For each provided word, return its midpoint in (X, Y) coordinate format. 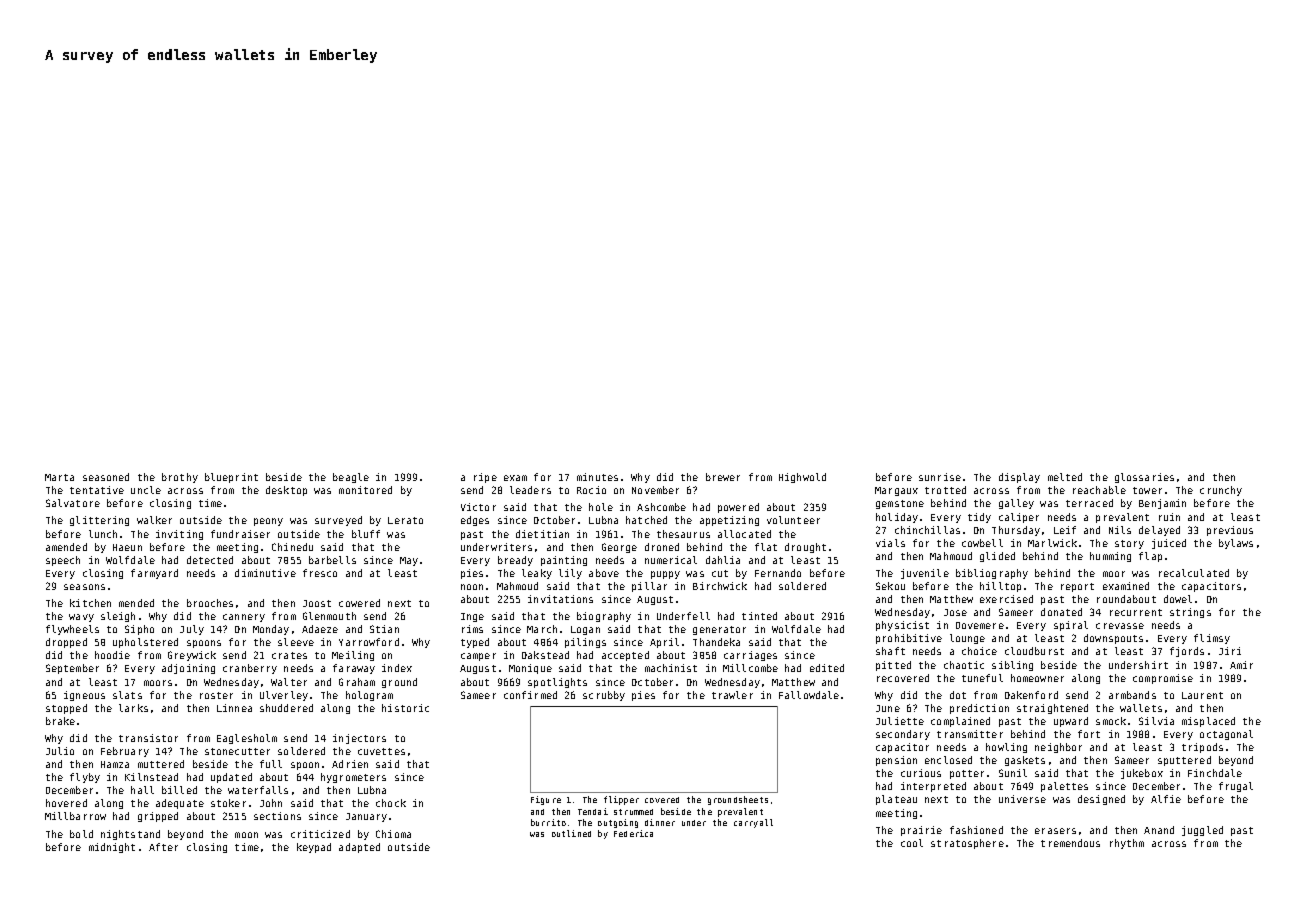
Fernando (778, 573)
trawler (732, 695)
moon (246, 835)
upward (1071, 722)
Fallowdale (809, 695)
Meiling (353, 656)
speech (63, 561)
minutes (597, 477)
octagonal (1226, 735)
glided (997, 557)
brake (60, 721)
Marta (59, 477)
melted (1065, 477)
